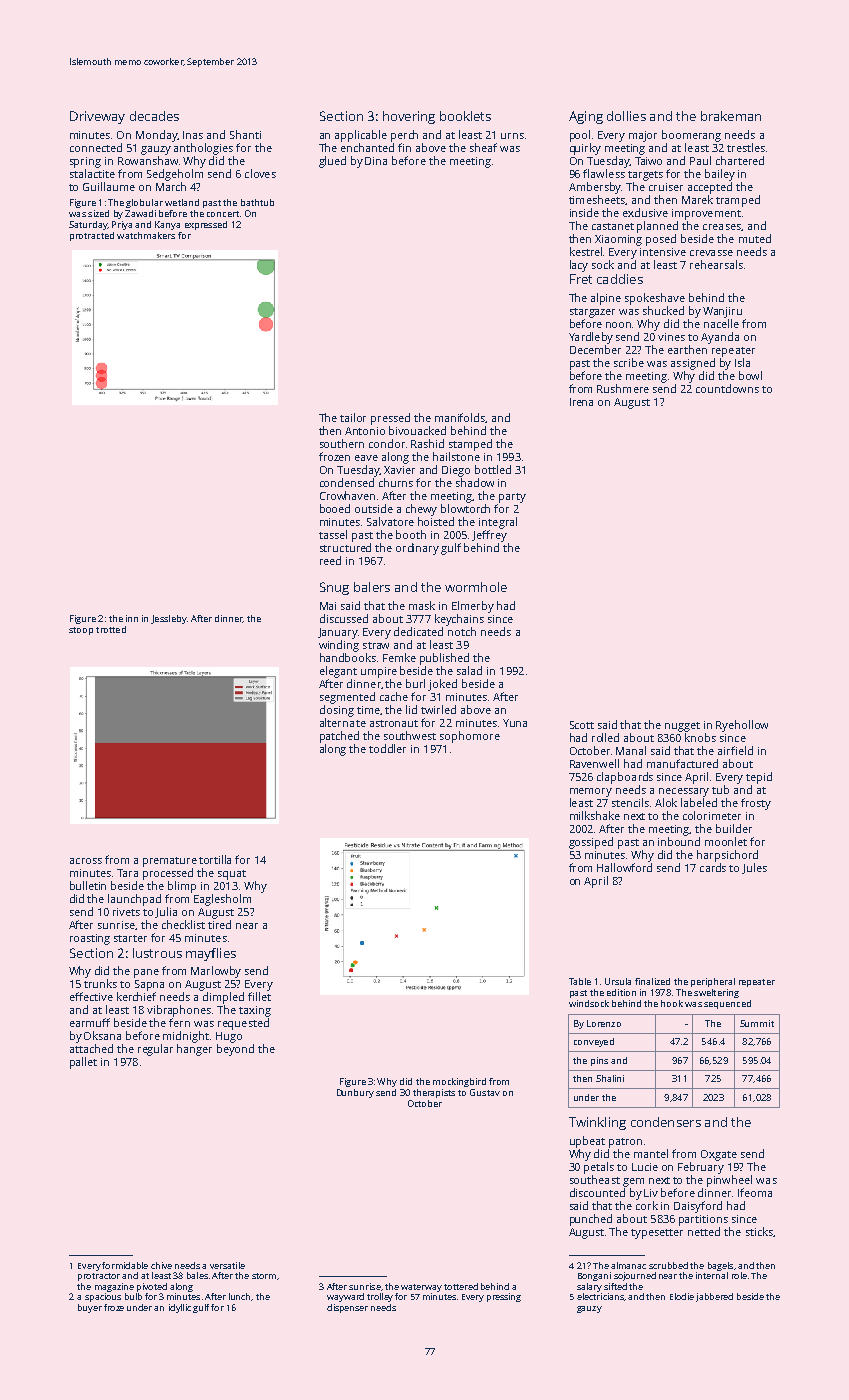 This document has height=1400, width=849. I want to click on versatile, so click(227, 1265).
